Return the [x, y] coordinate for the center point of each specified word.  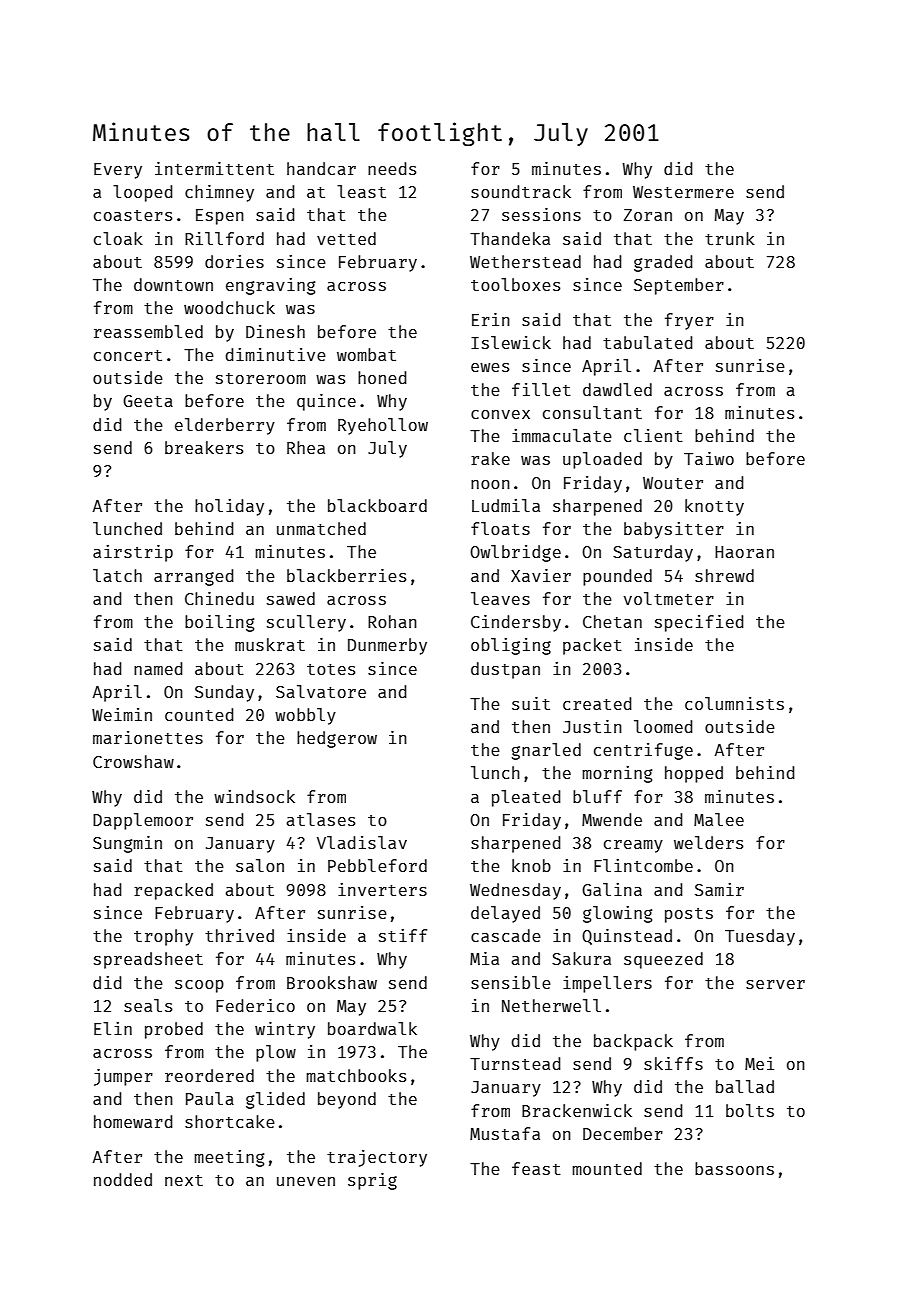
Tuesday [760, 937]
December [623, 1133]
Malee [719, 819]
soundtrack [521, 191]
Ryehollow [383, 426]
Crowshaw [133, 761]
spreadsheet [148, 960]
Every [118, 171]
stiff [403, 935]
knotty [714, 507]
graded [663, 263]
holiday [229, 507]
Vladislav [362, 842]
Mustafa [505, 1133]
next [184, 1180]
